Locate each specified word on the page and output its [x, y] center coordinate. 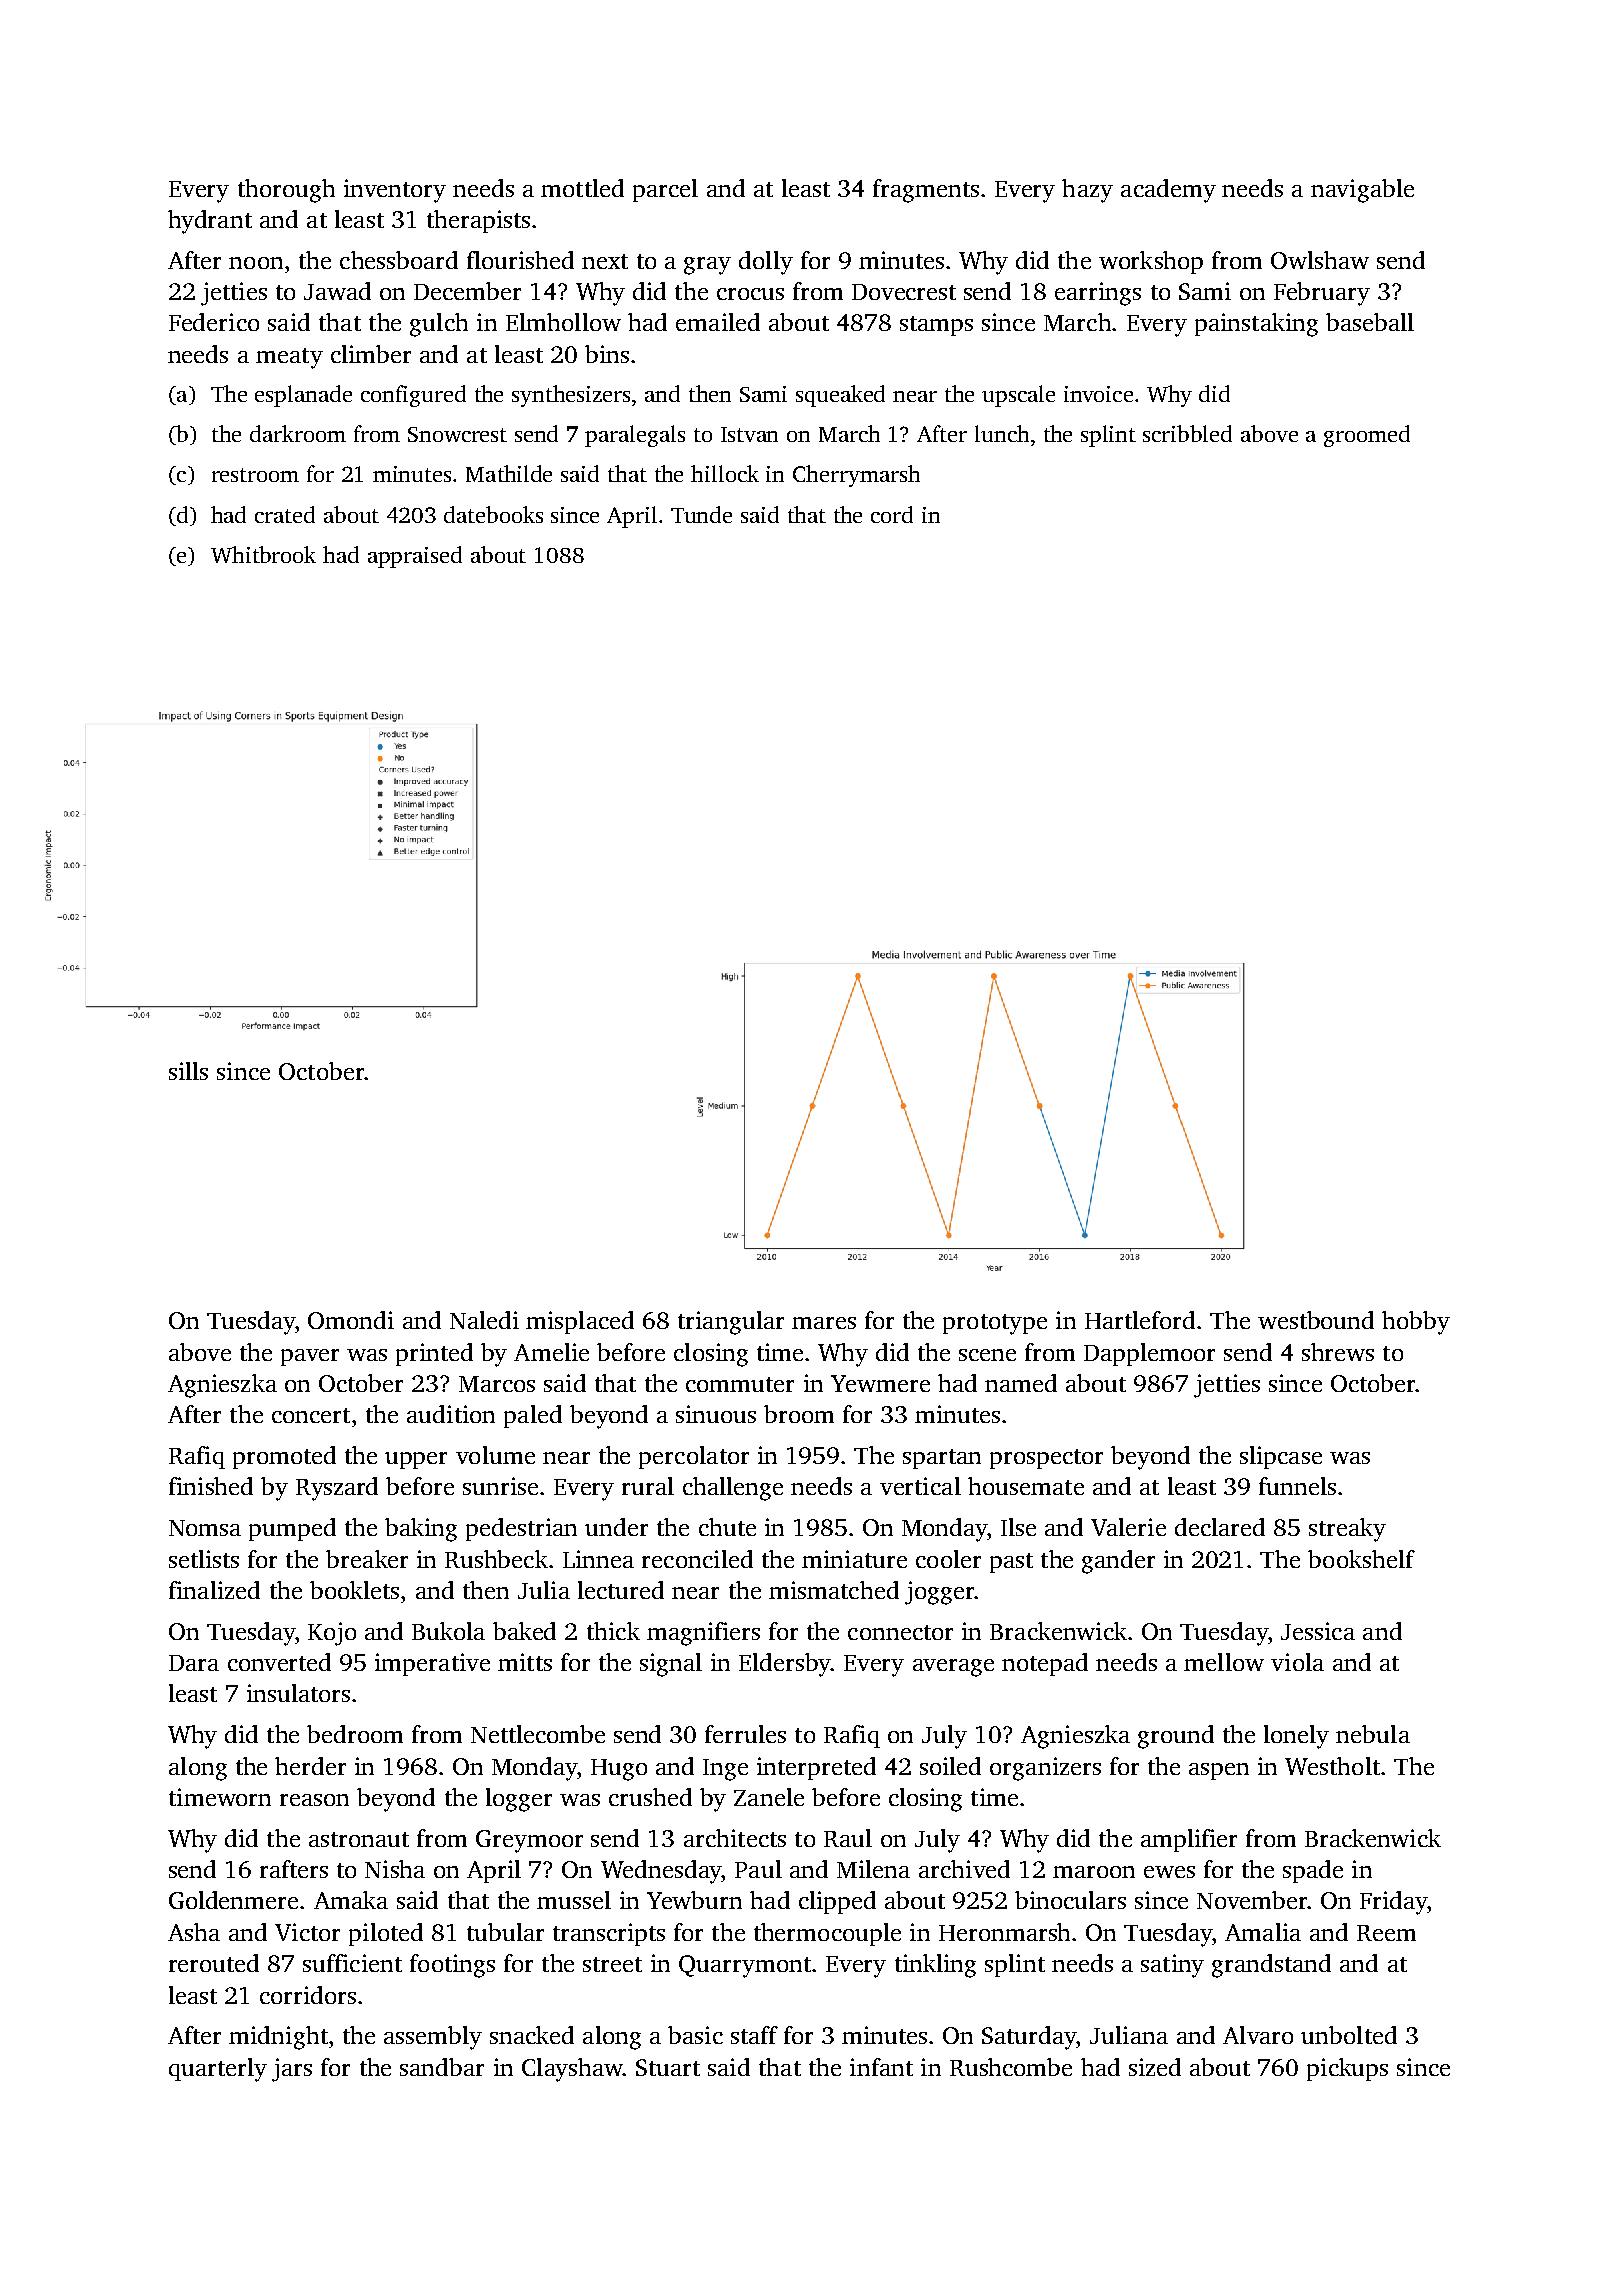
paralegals [635, 436]
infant [881, 2067]
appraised [415, 557]
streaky [1347, 1530]
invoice [1098, 394]
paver [310, 1357]
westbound [1316, 1320]
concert [311, 1415]
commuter [740, 1384]
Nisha [395, 1869]
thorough [286, 191]
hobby [1416, 1323]
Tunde [701, 514]
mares [824, 1323]
